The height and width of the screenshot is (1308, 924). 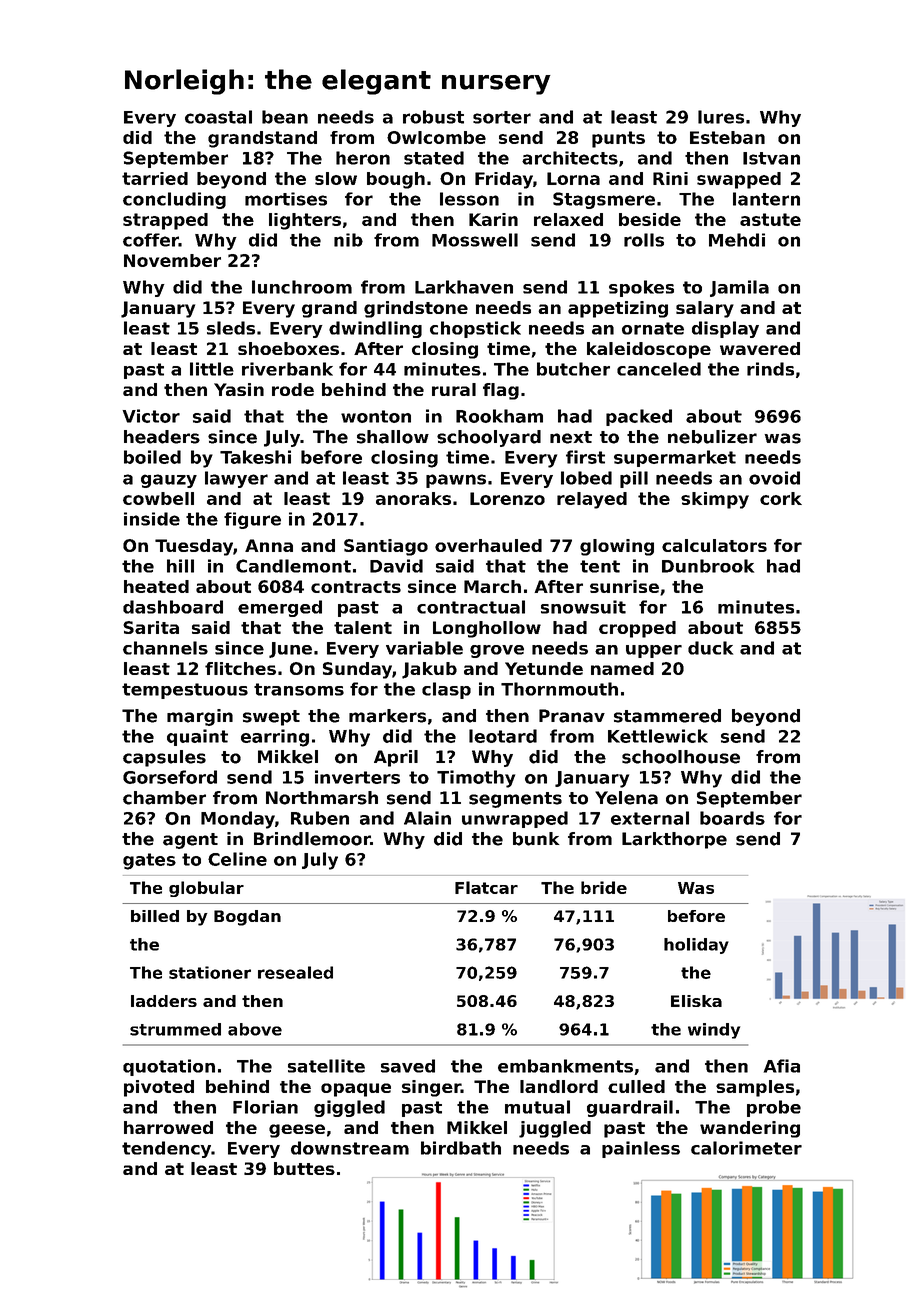 What do you see at coordinates (732, 818) in the screenshot?
I see `boards` at bounding box center [732, 818].
